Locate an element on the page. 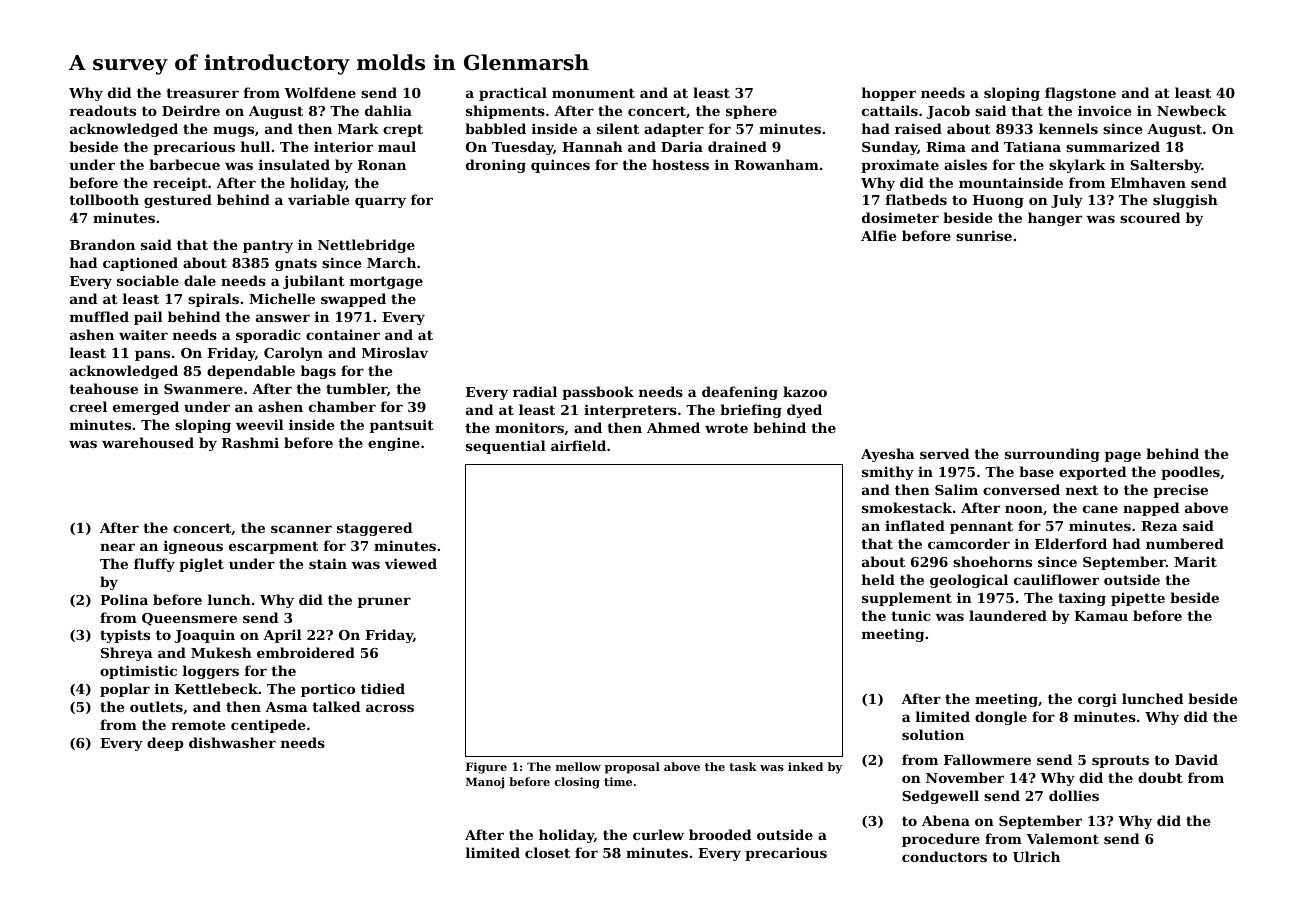  curlew is located at coordinates (658, 834).
